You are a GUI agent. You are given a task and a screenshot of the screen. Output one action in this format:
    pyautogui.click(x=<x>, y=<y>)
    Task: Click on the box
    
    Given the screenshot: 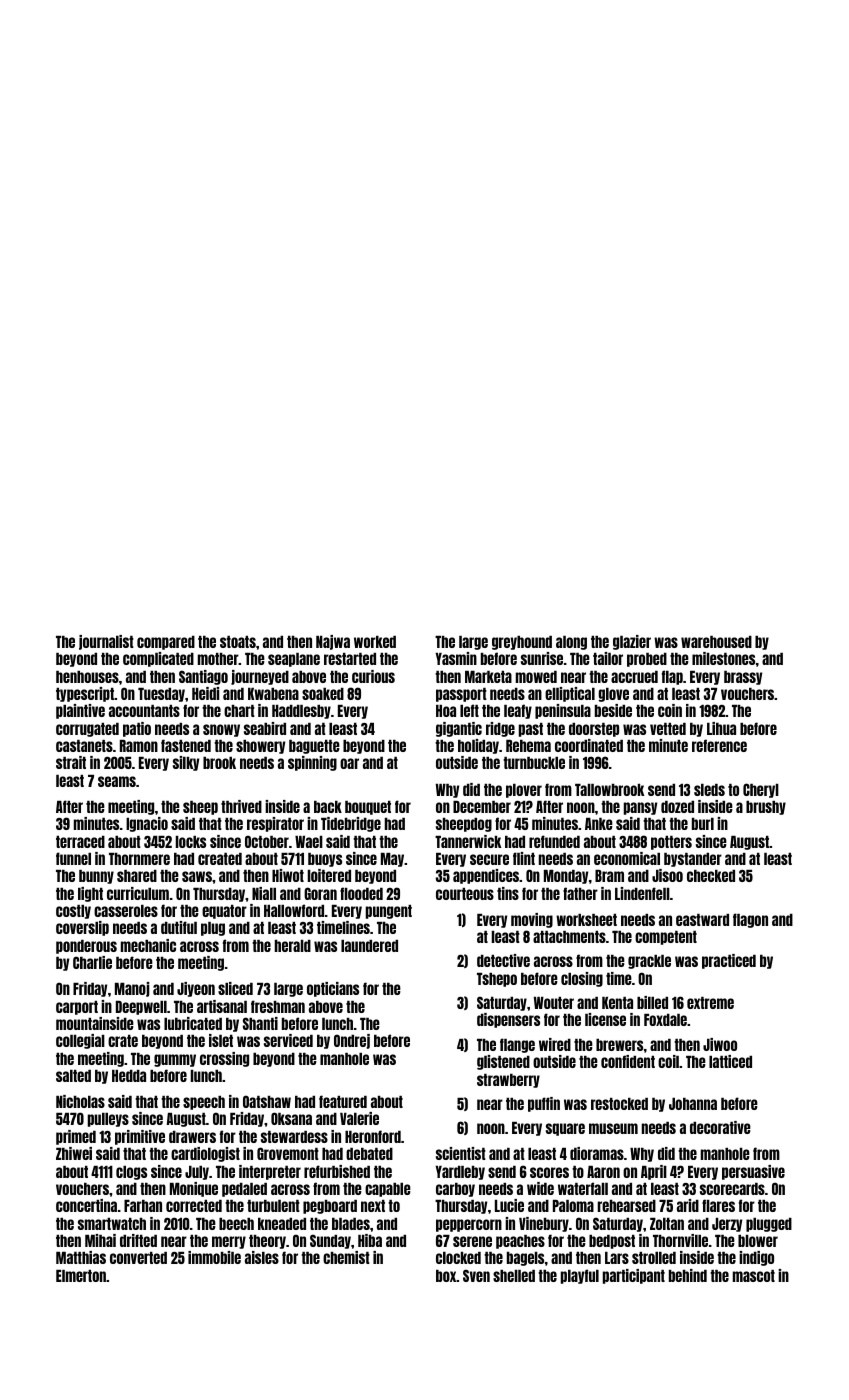 What is the action you would take?
    pyautogui.click(x=446, y=1276)
